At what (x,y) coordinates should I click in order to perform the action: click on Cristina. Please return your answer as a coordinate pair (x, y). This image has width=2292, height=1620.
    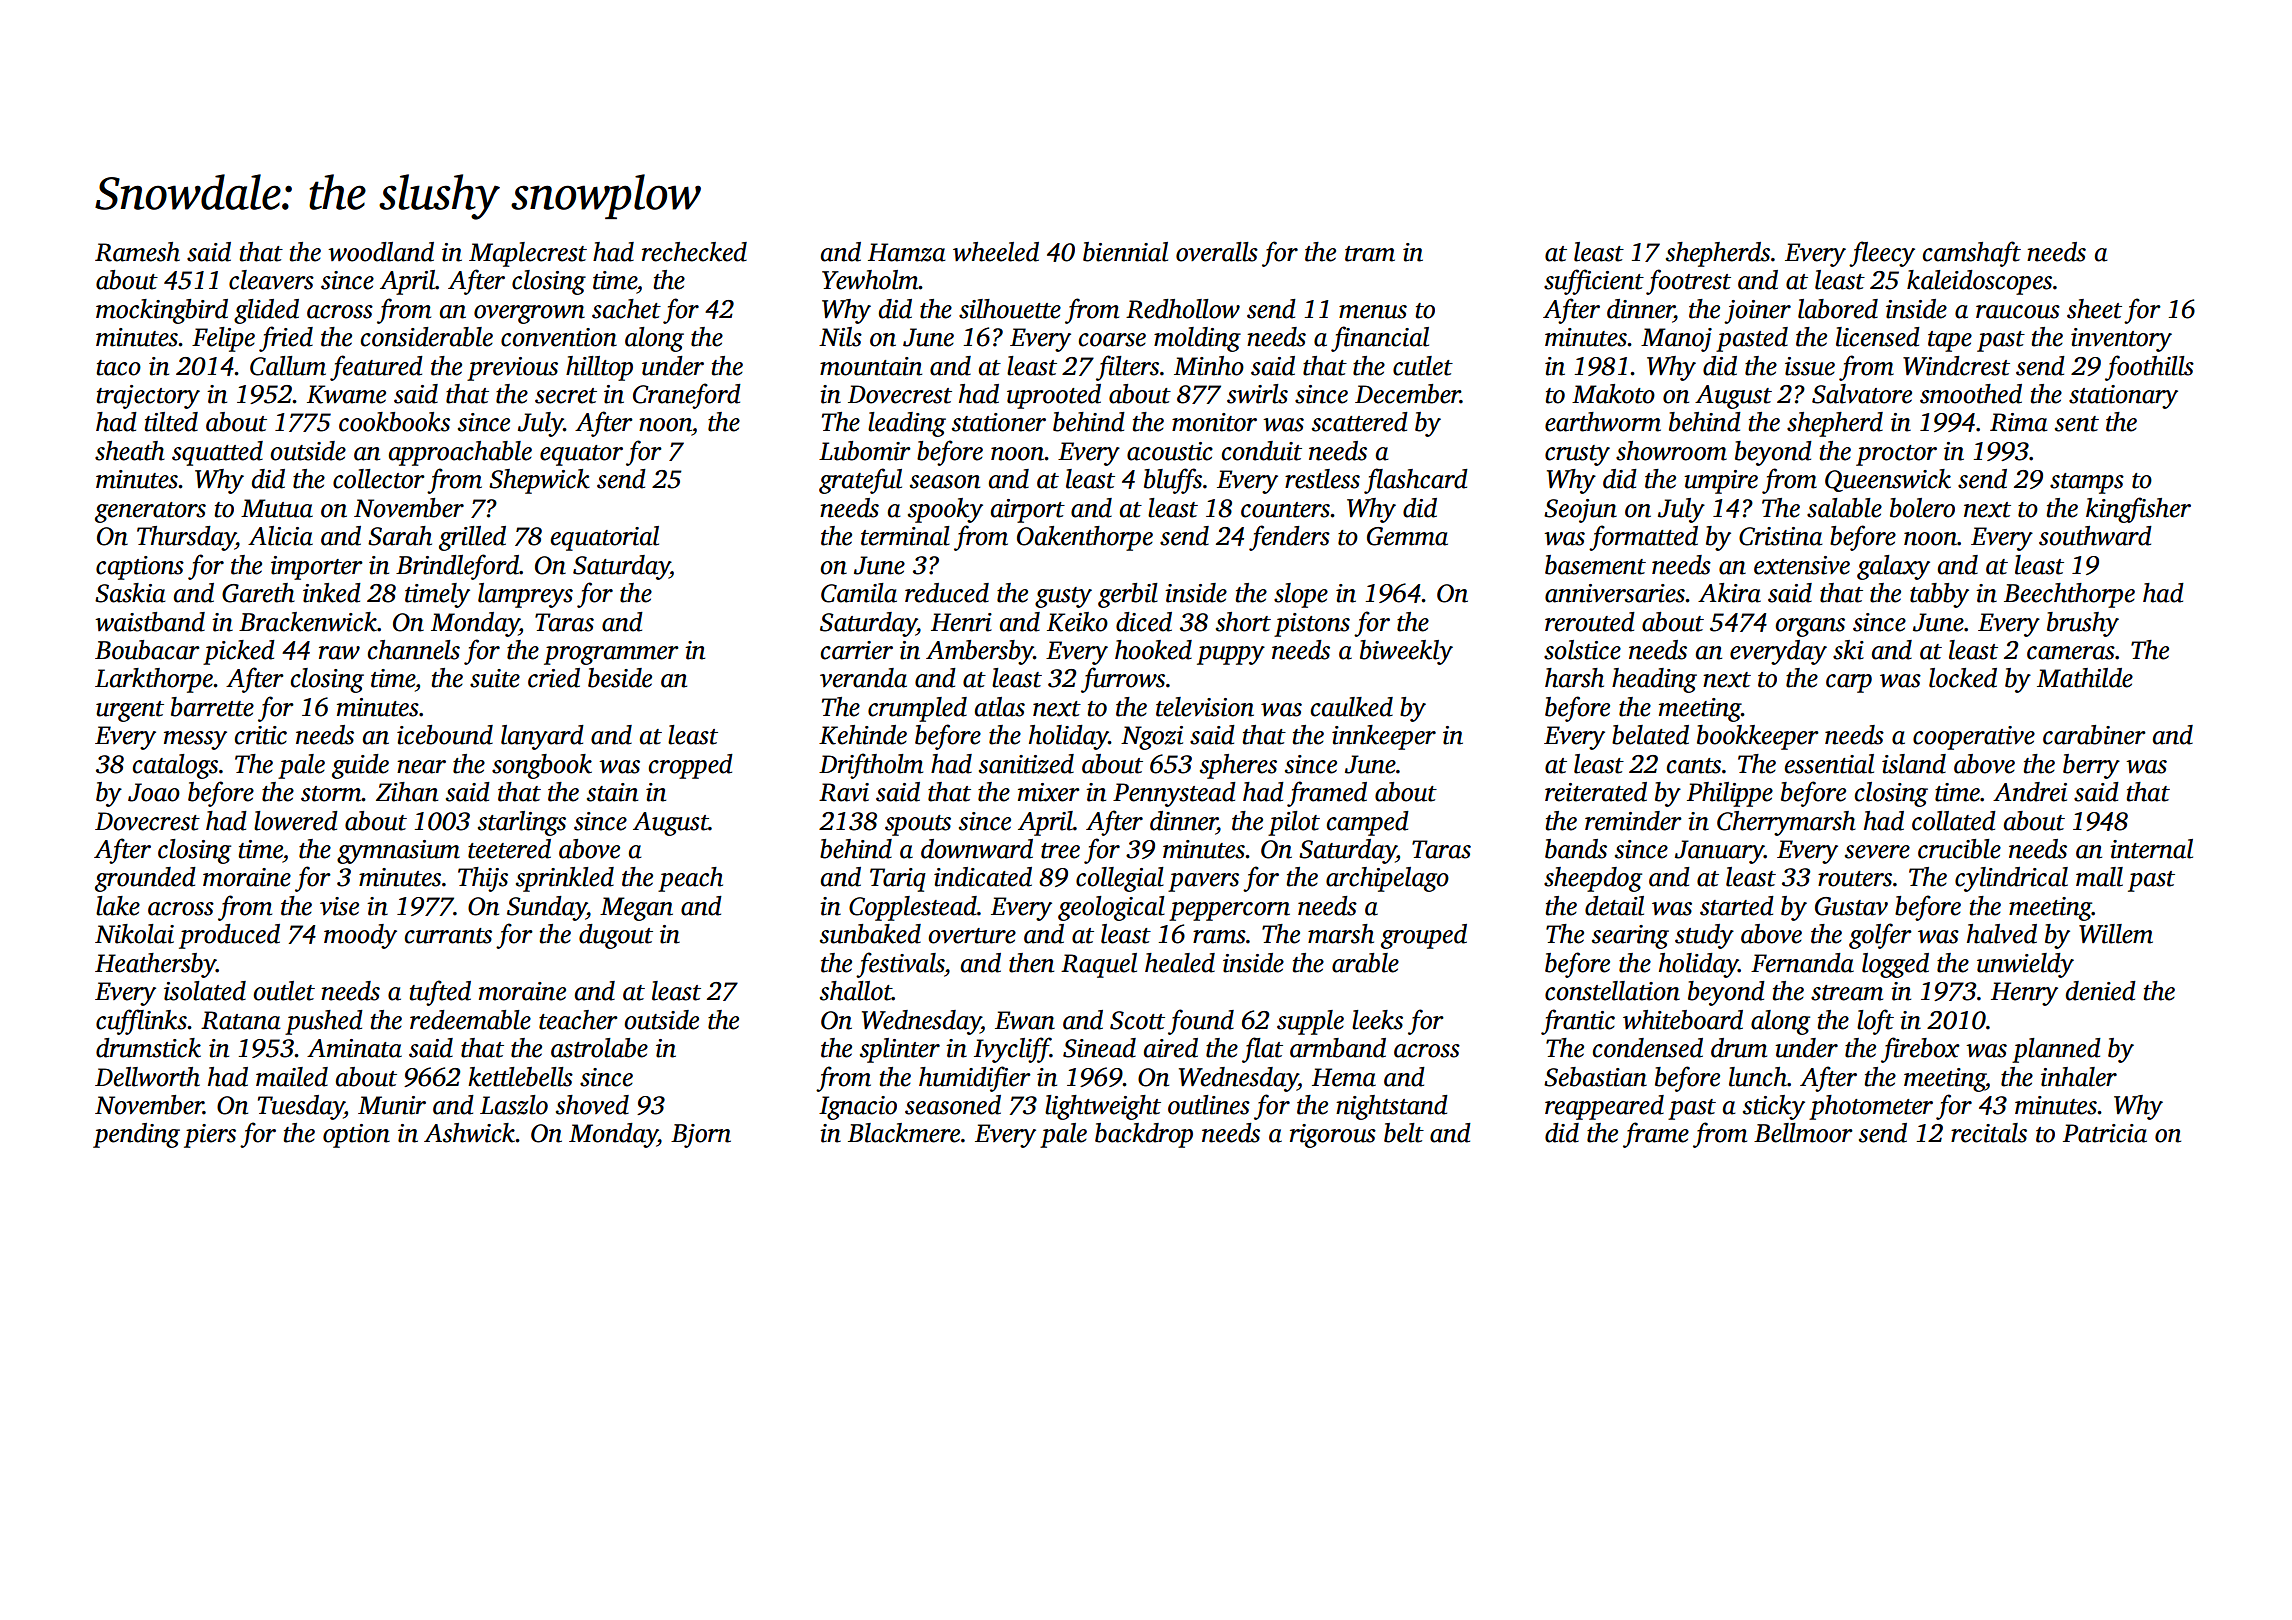
    Looking at the image, I should click on (1781, 536).
